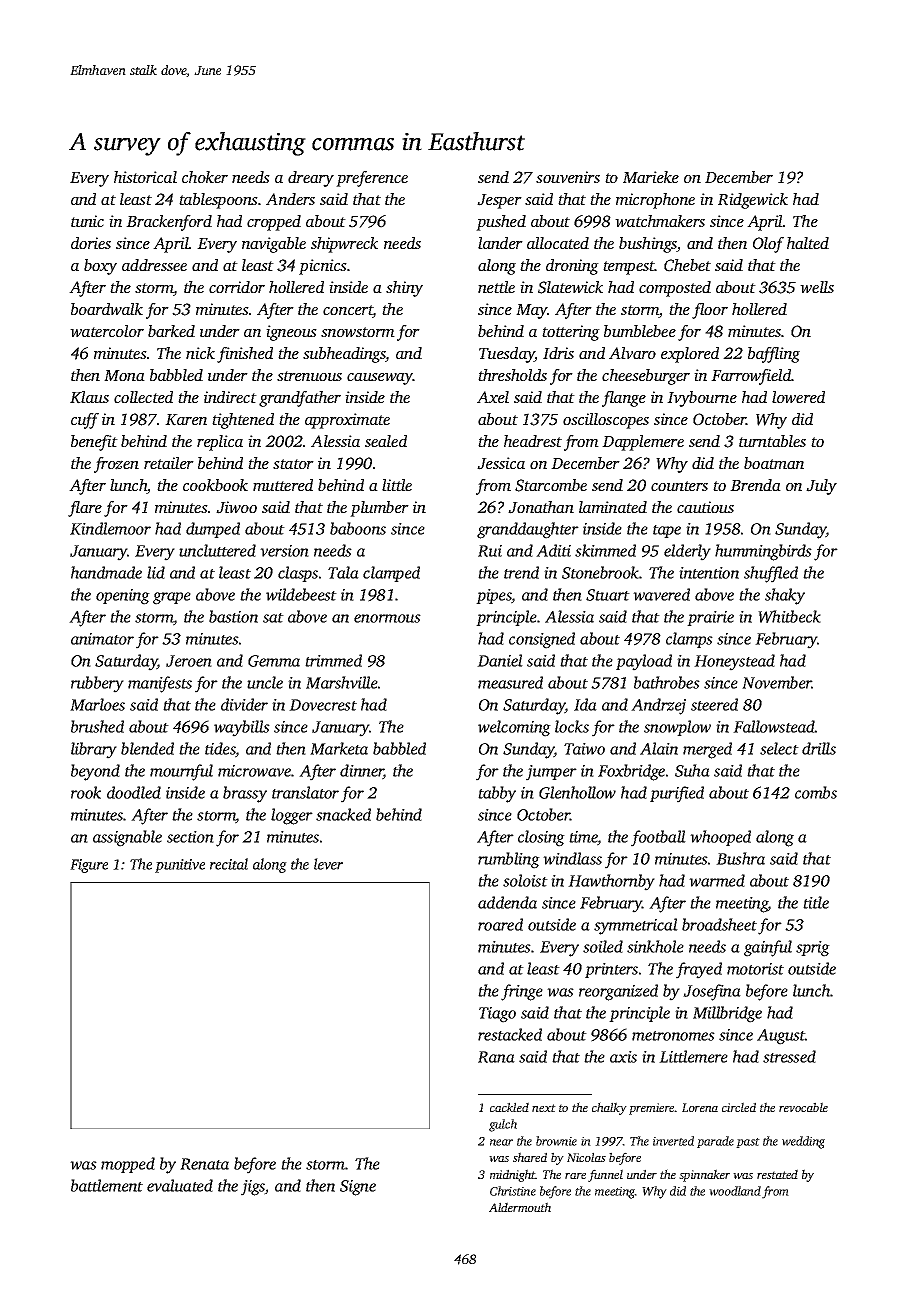 The width and height of the screenshot is (908, 1316). What do you see at coordinates (134, 792) in the screenshot?
I see `doodled` at bounding box center [134, 792].
